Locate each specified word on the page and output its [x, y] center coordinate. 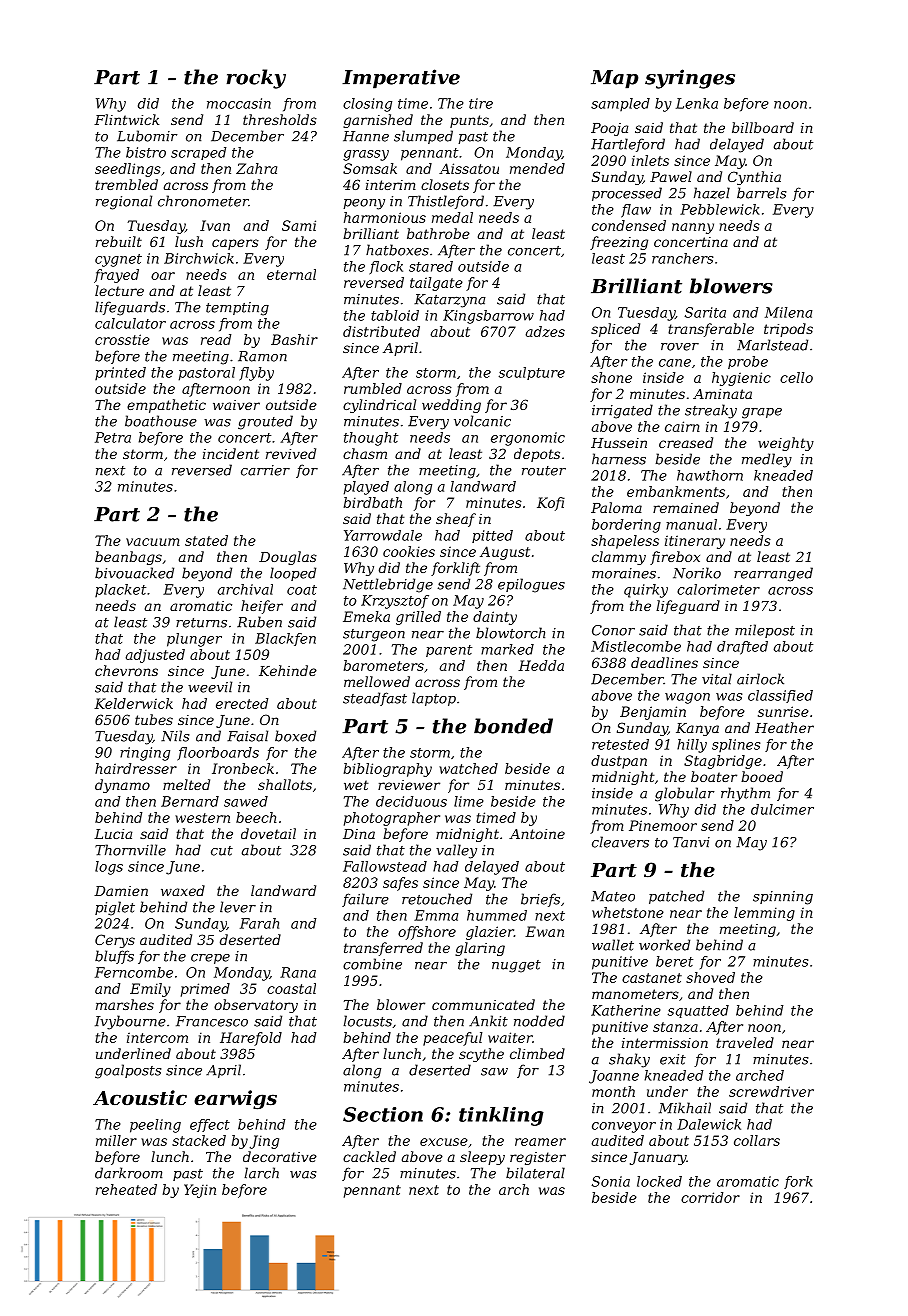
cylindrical [379, 406]
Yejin [200, 1191]
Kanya [697, 729]
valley [456, 851]
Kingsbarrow [488, 317]
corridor [710, 1197]
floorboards [218, 754]
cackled [369, 1156]
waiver [236, 405]
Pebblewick [720, 209]
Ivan [215, 225]
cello [796, 377]
